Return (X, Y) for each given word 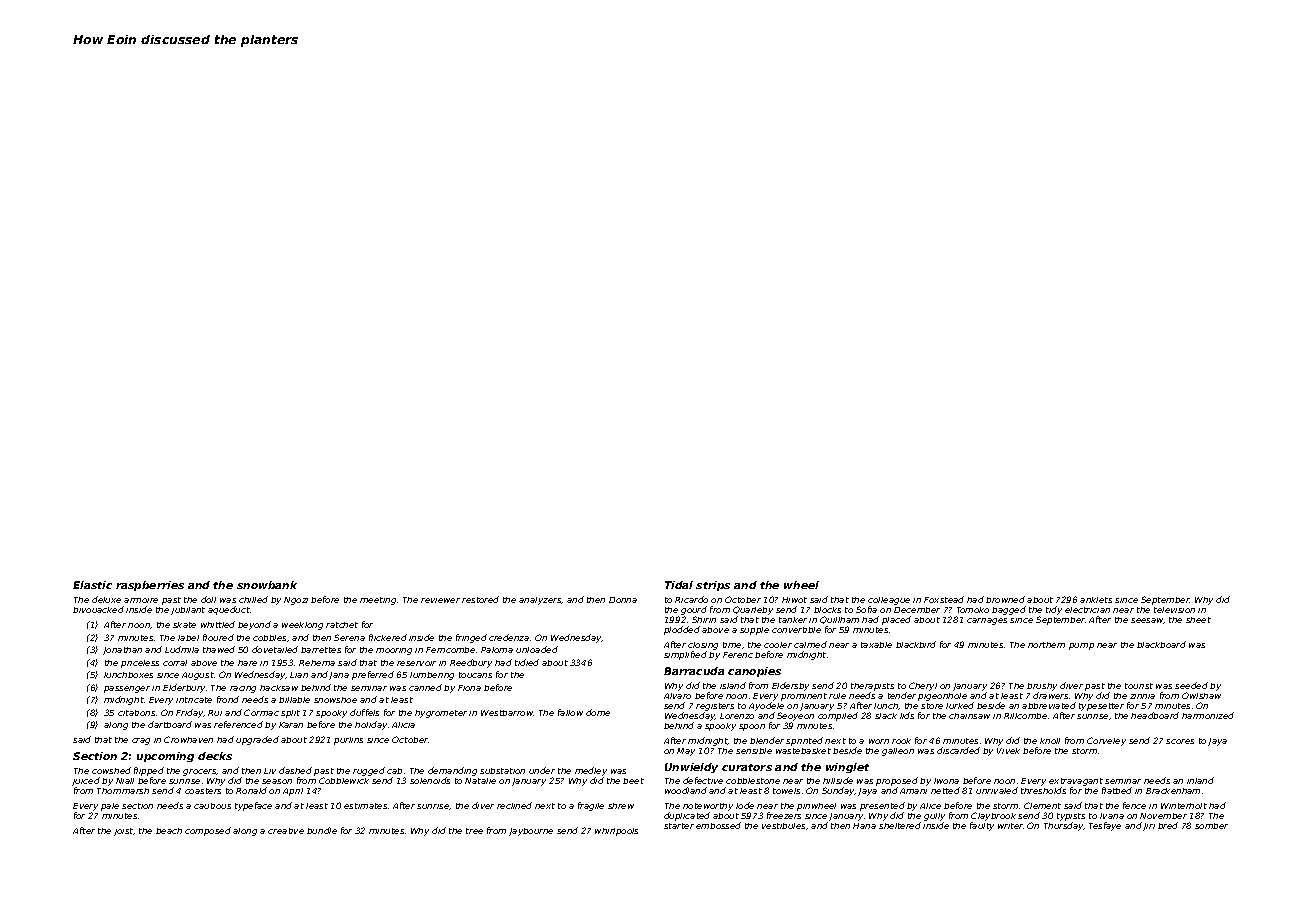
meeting (378, 601)
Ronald (251, 790)
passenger (127, 689)
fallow (570, 712)
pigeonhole (942, 697)
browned (1005, 599)
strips (713, 586)
